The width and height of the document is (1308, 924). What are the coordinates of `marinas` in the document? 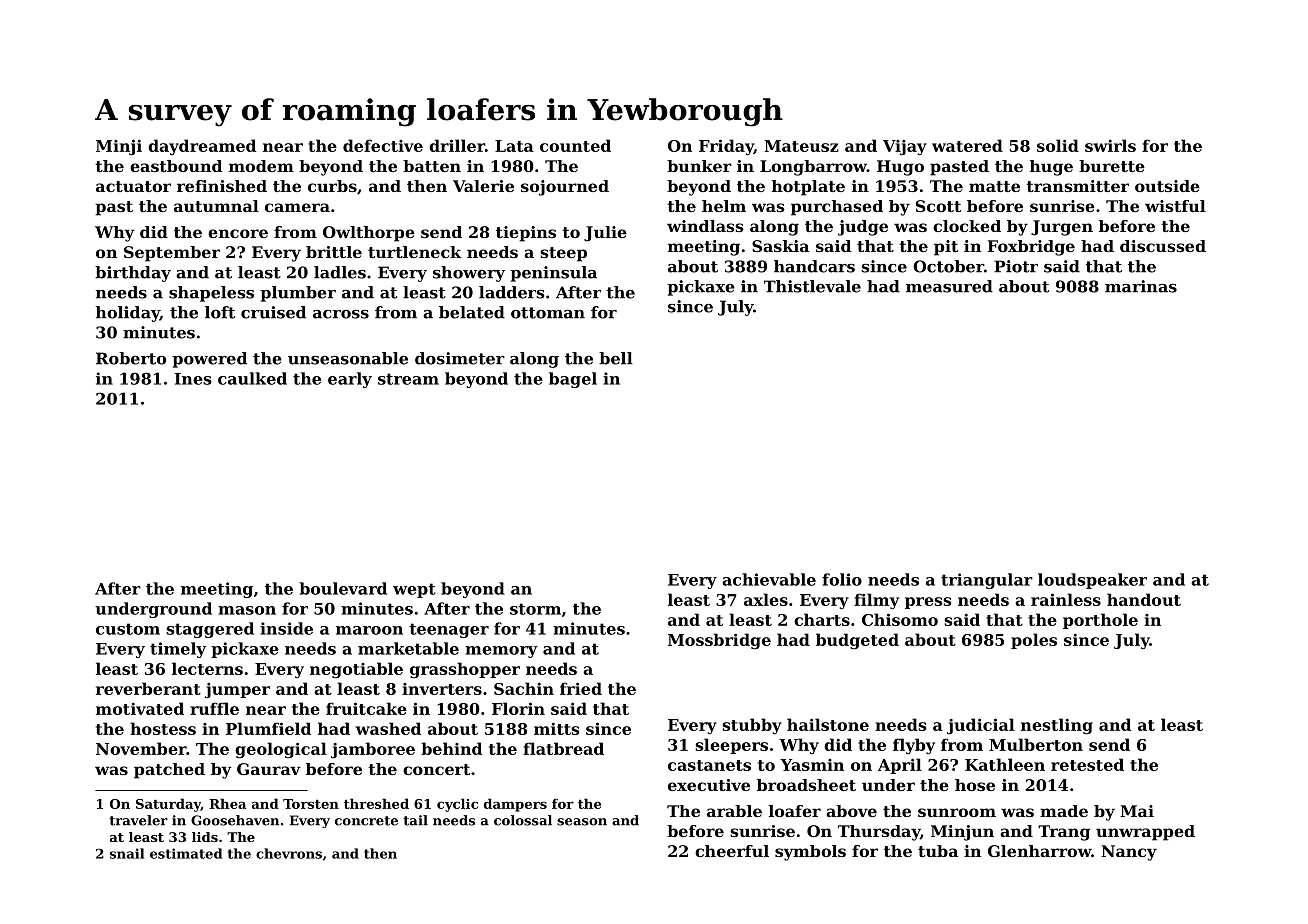 It's located at (1141, 286).
